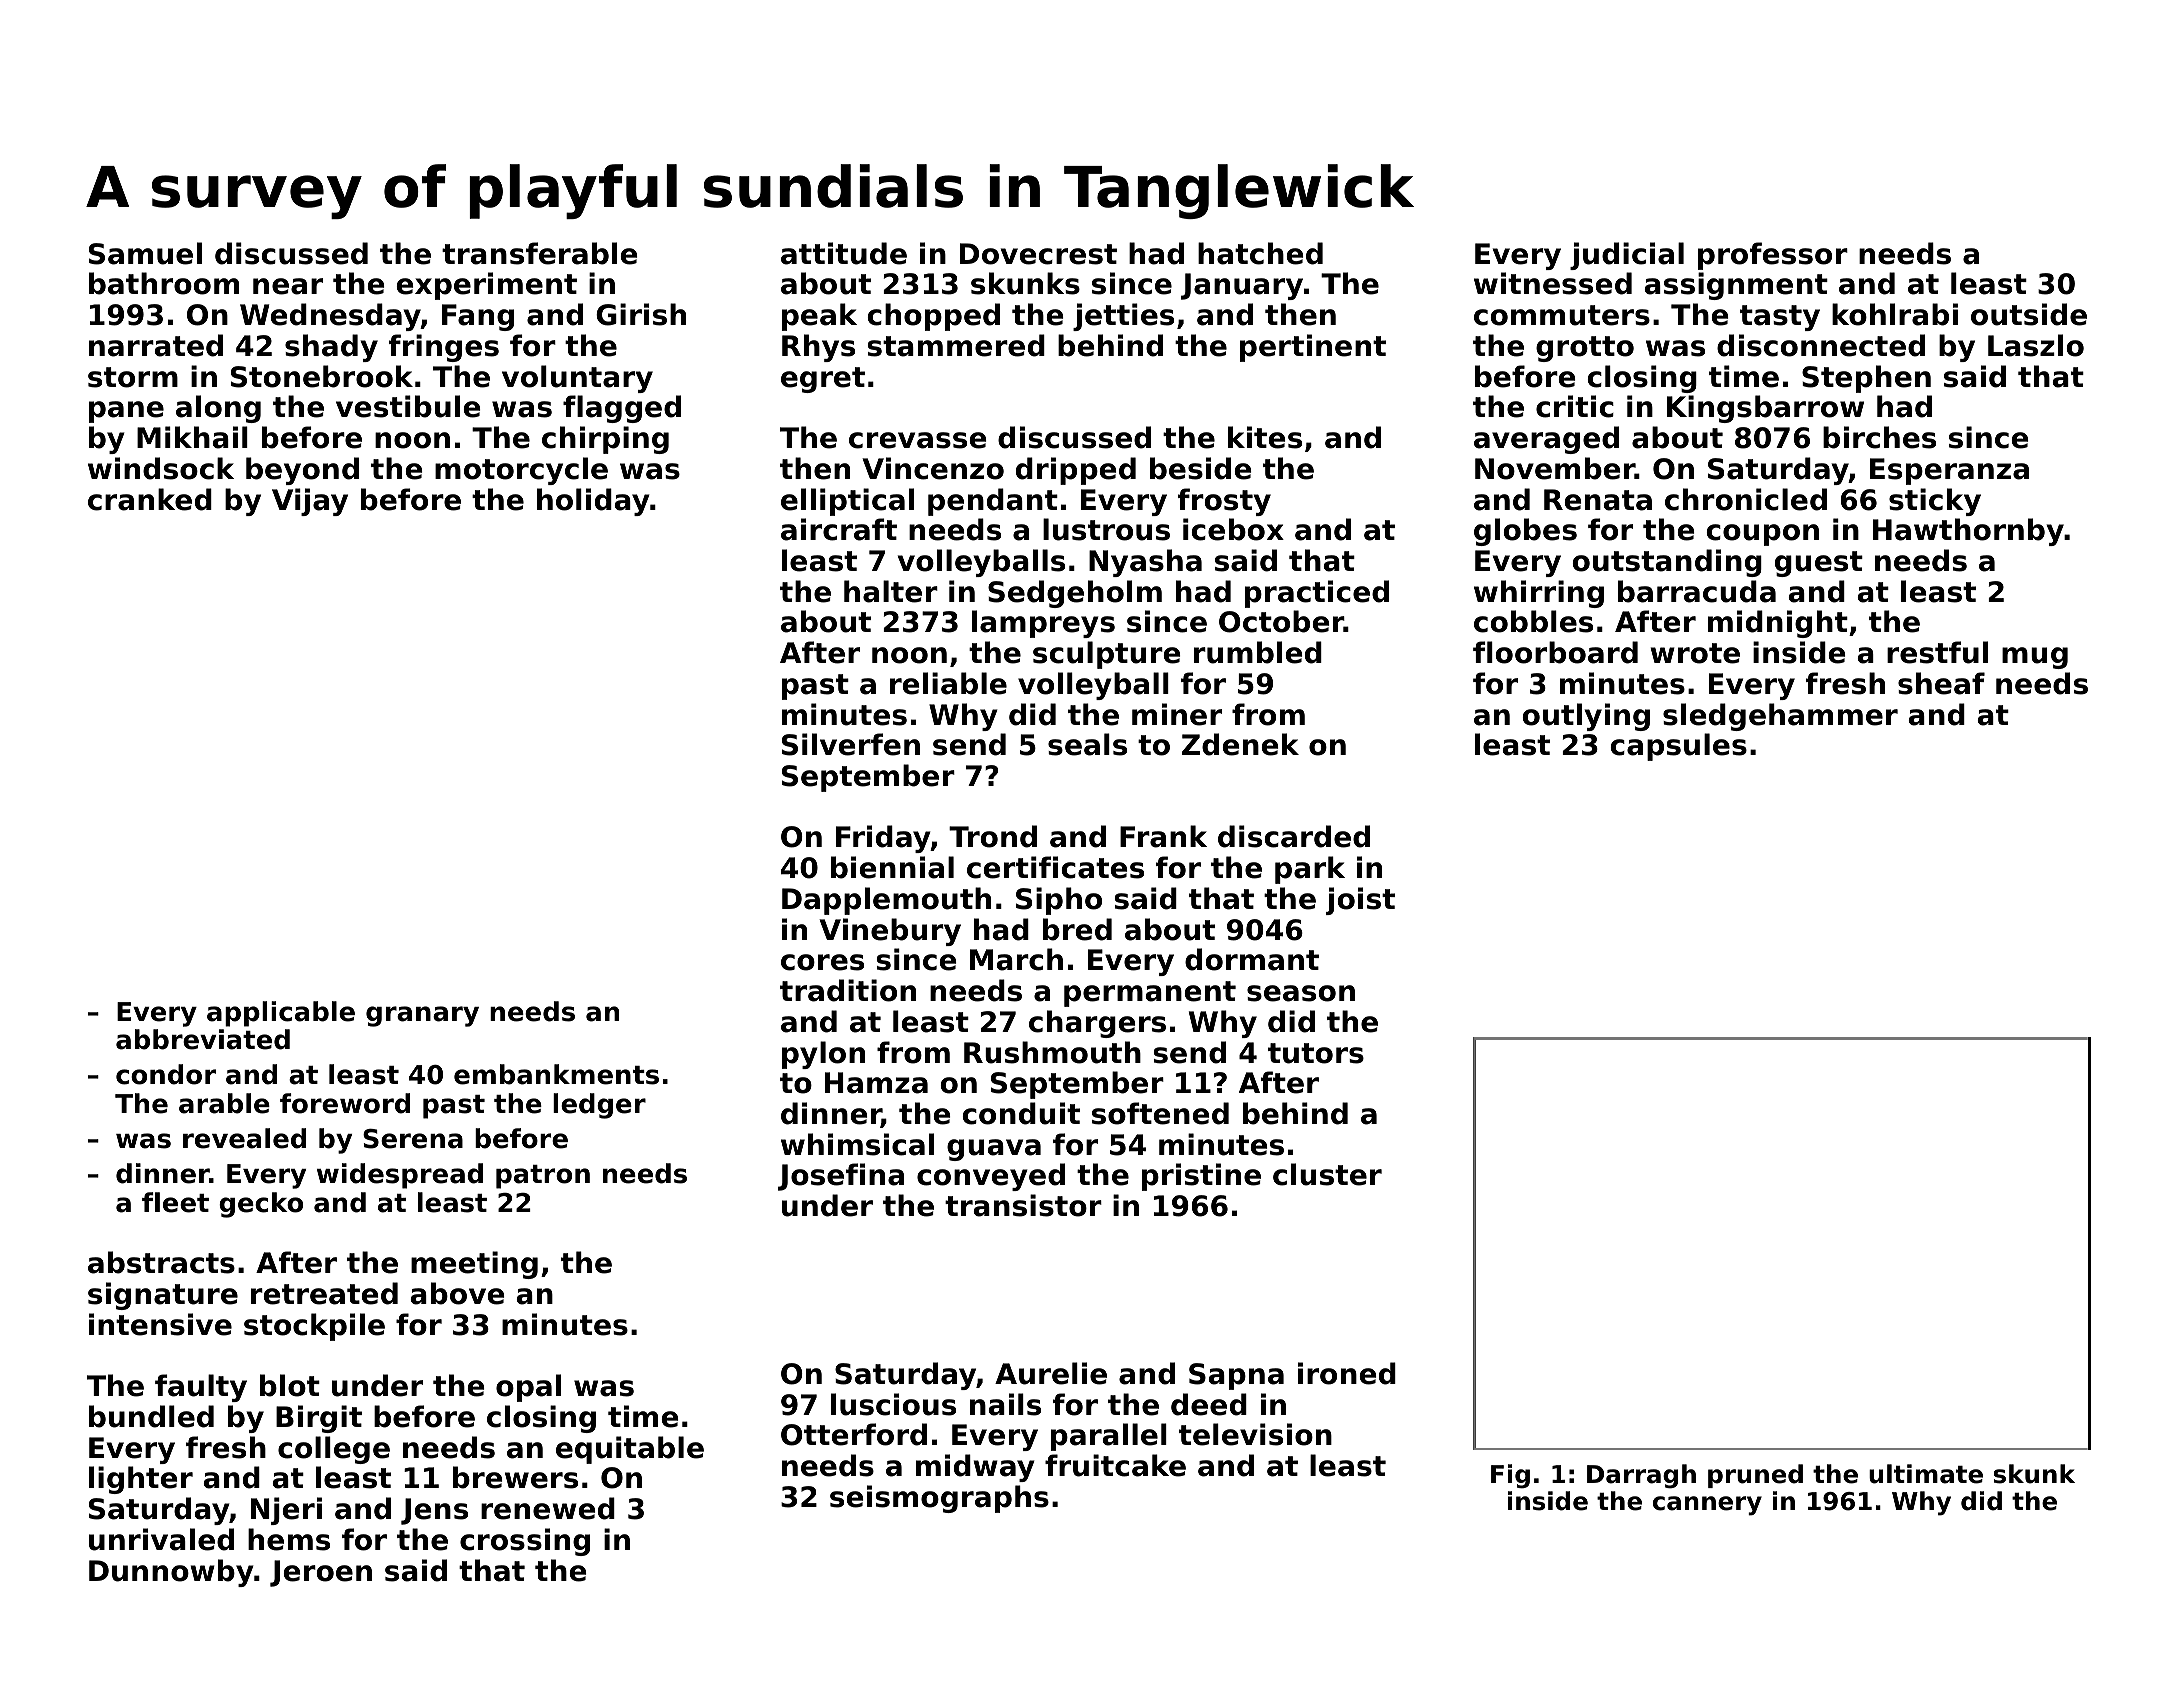 Image resolution: width=2178 pixels, height=1683 pixels. I want to click on Samuel, so click(145, 253).
